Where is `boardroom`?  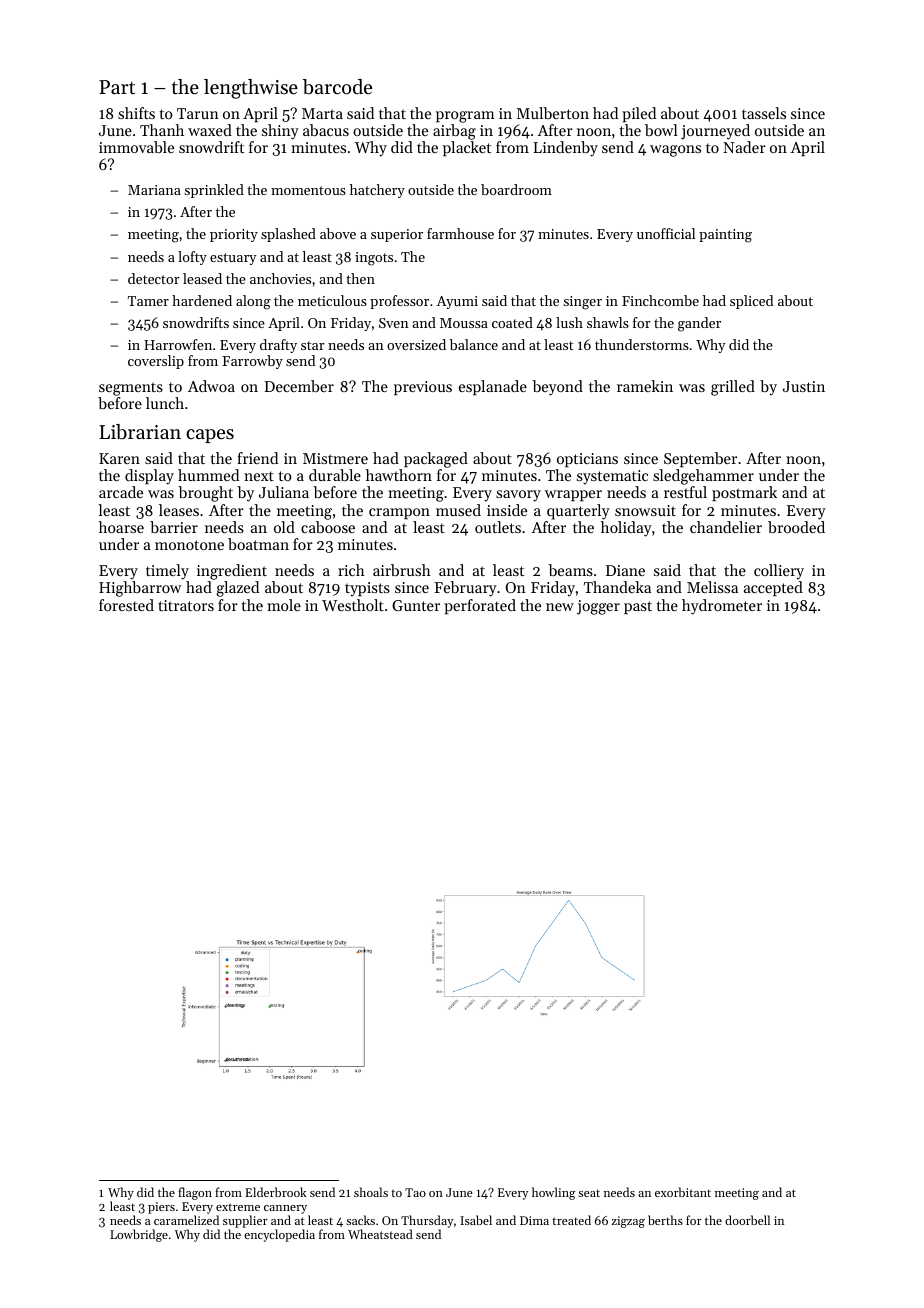 boardroom is located at coordinates (516, 189).
